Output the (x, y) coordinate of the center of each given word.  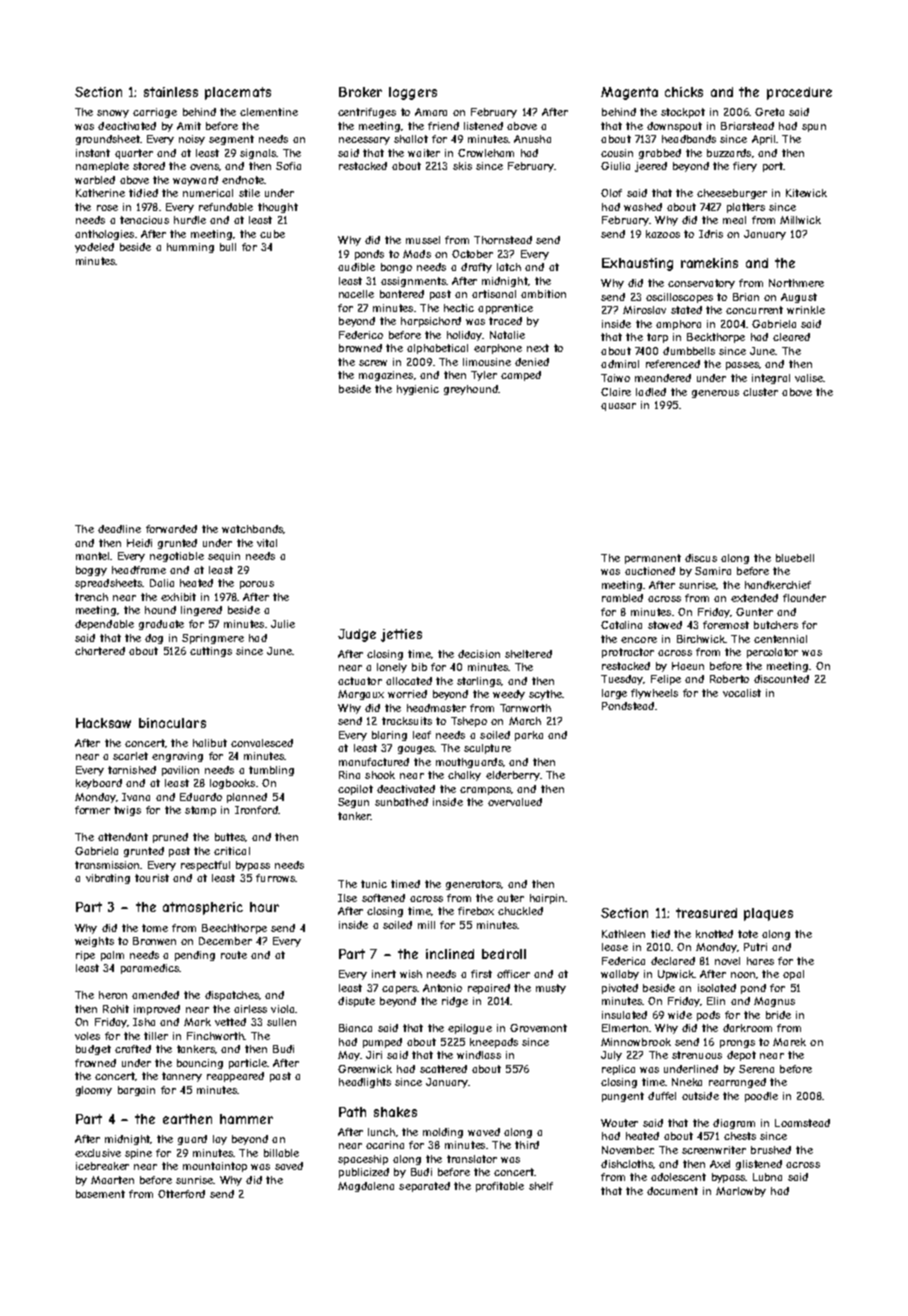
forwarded (171, 529)
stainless (171, 92)
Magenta (629, 93)
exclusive (98, 1153)
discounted (781, 679)
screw (373, 363)
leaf (422, 735)
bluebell (795, 558)
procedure (799, 93)
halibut (210, 743)
